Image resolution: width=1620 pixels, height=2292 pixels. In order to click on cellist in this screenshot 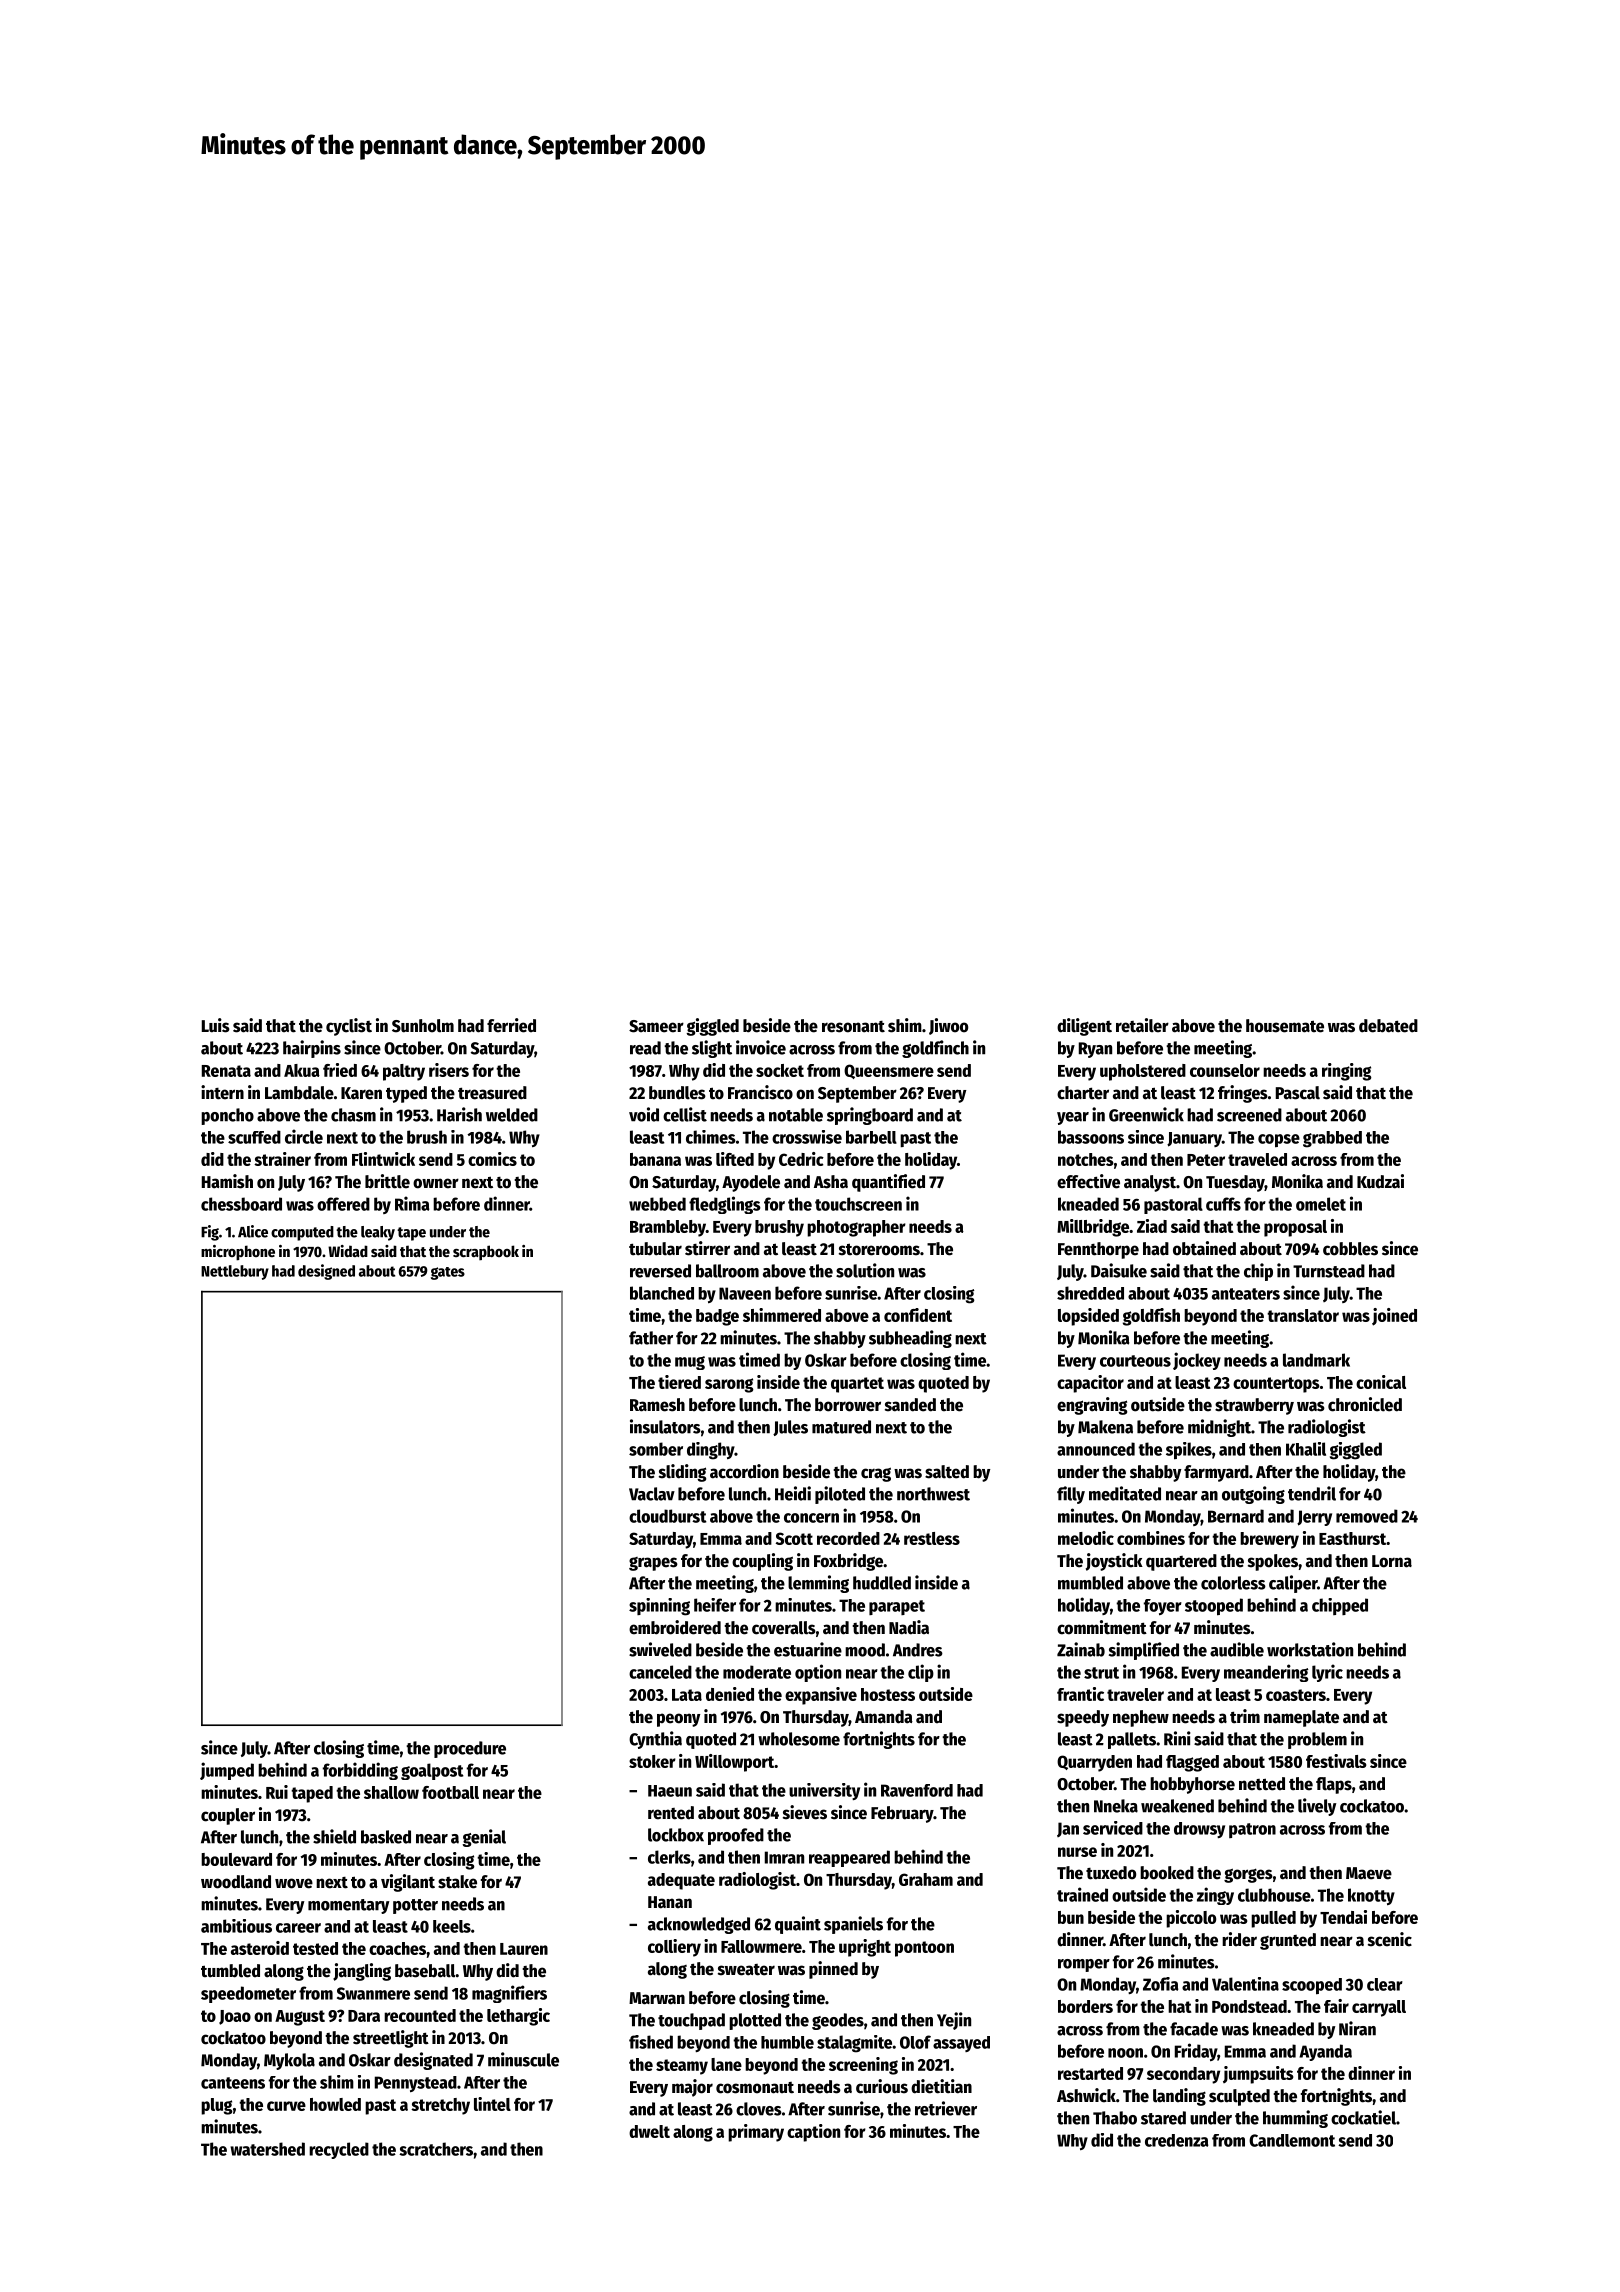, I will do `click(685, 1114)`.
